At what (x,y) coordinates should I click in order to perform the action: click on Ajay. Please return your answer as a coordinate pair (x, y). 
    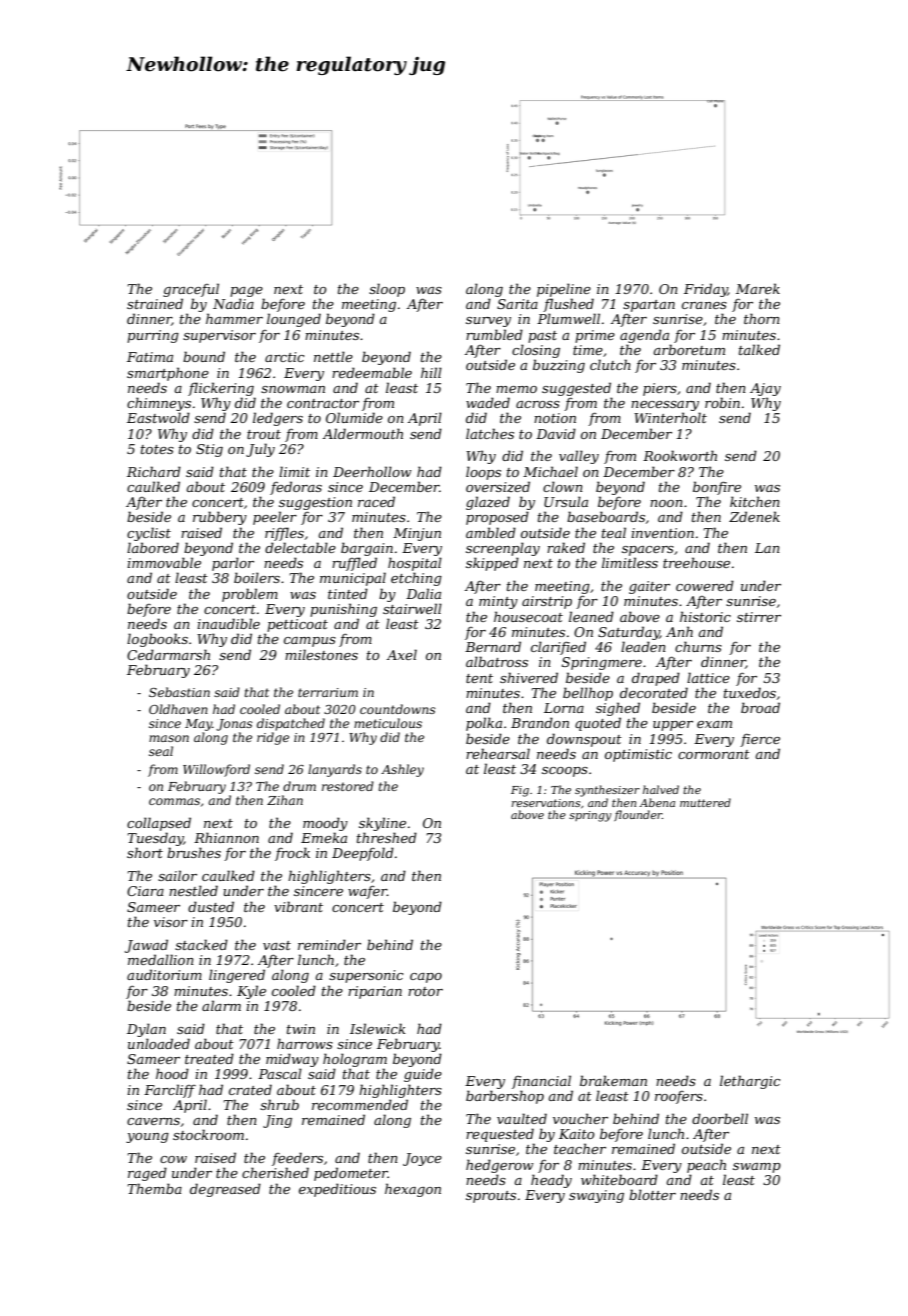
    Looking at the image, I should click on (765, 389).
